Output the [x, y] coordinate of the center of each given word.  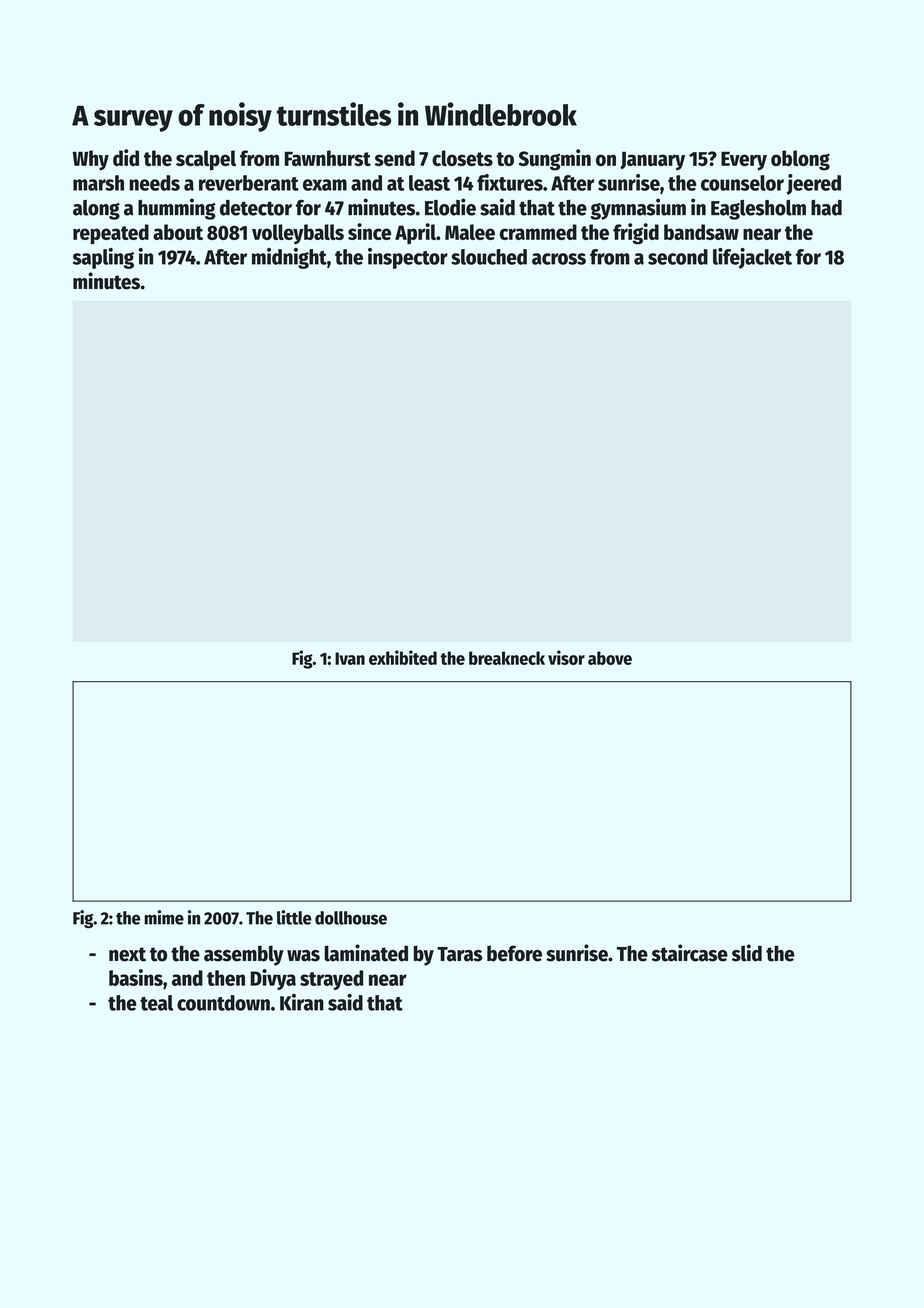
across [559, 259]
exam [325, 185]
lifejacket [752, 258]
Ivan [350, 658]
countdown [223, 1003]
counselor [742, 183]
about [178, 232]
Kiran [302, 1002]
